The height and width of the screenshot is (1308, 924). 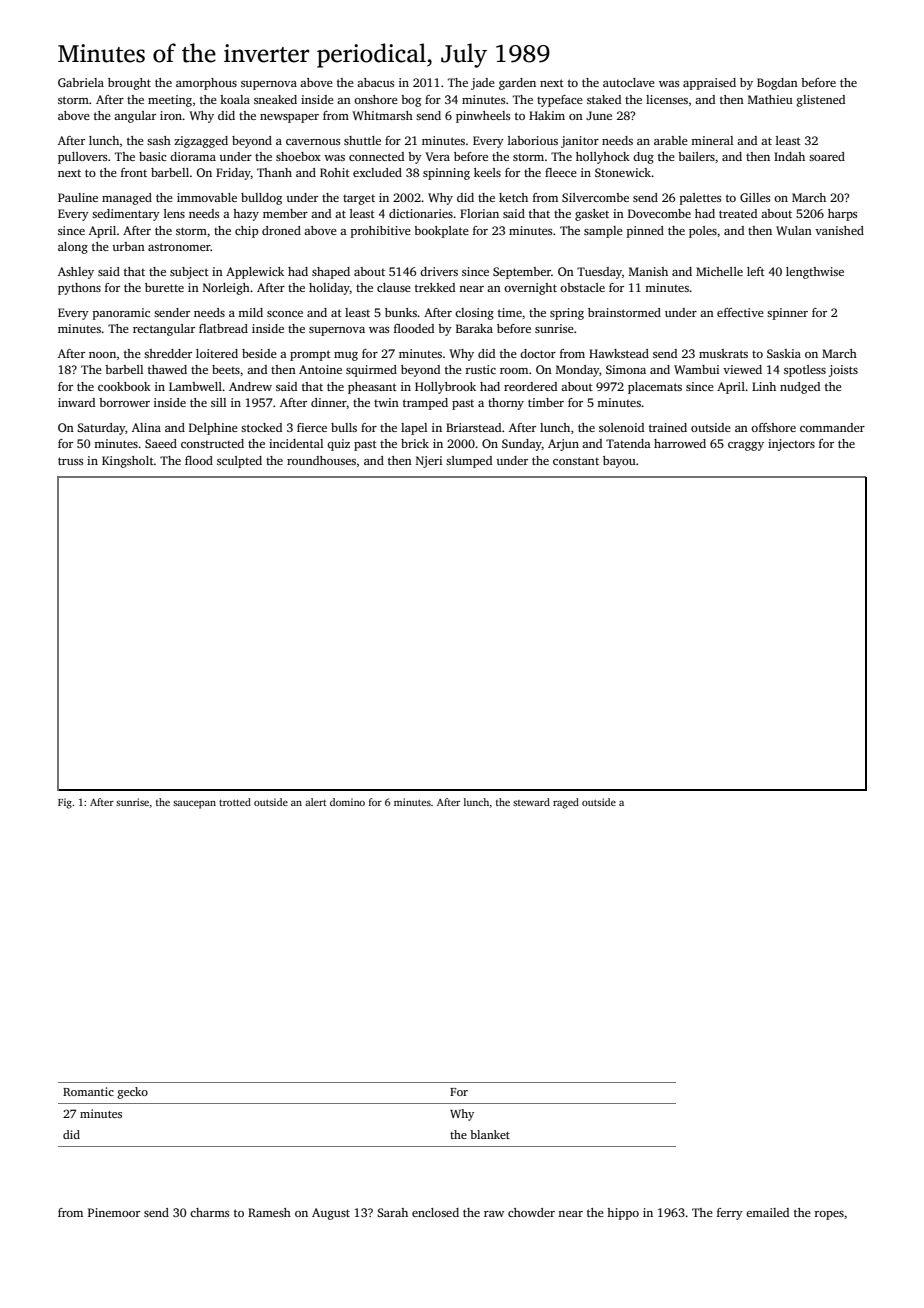 What do you see at coordinates (517, 84) in the screenshot?
I see `garden` at bounding box center [517, 84].
